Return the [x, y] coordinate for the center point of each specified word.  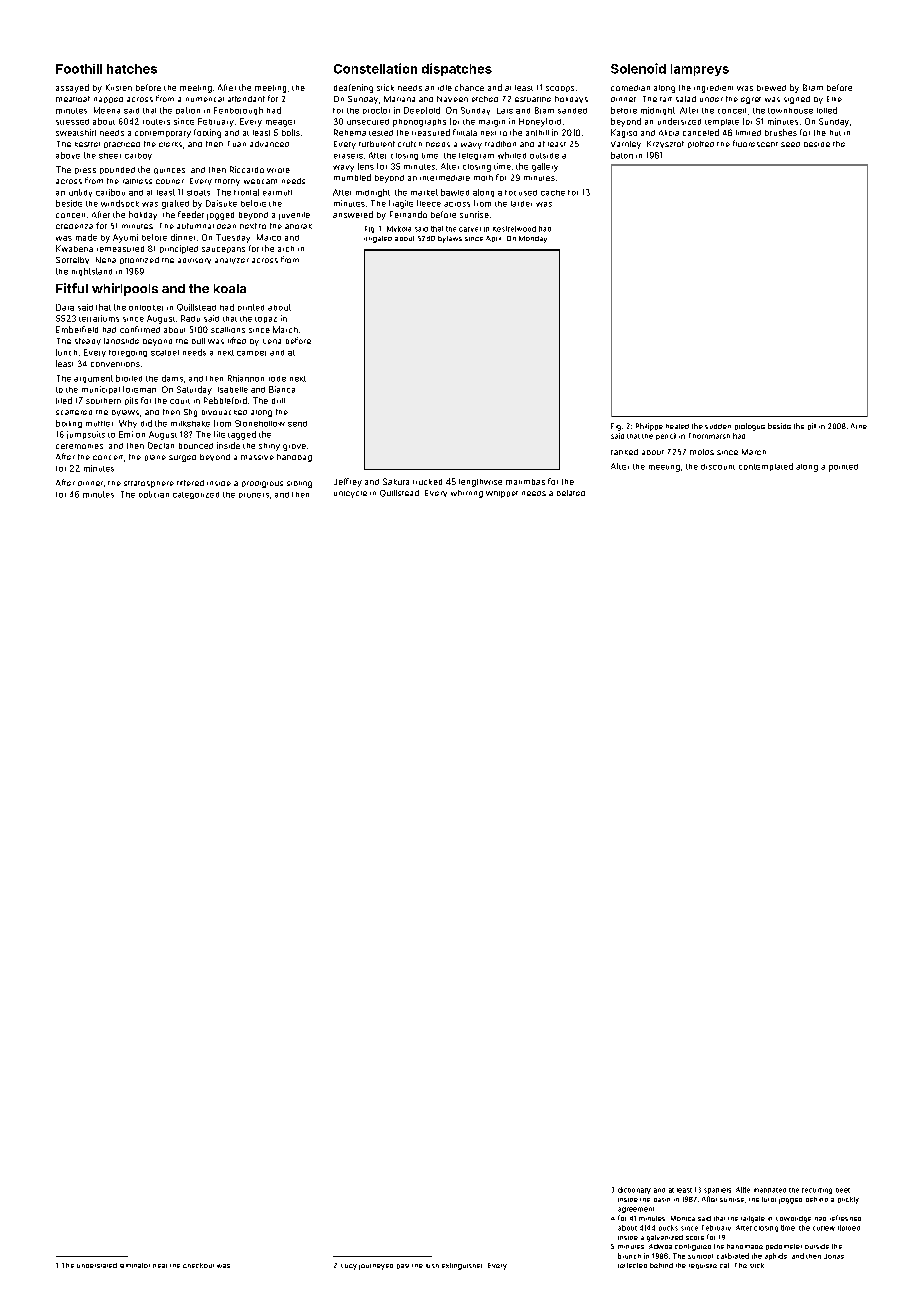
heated [677, 426]
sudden [718, 426]
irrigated [378, 239]
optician [154, 494]
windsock [120, 203]
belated [571, 493]
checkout [198, 1265]
